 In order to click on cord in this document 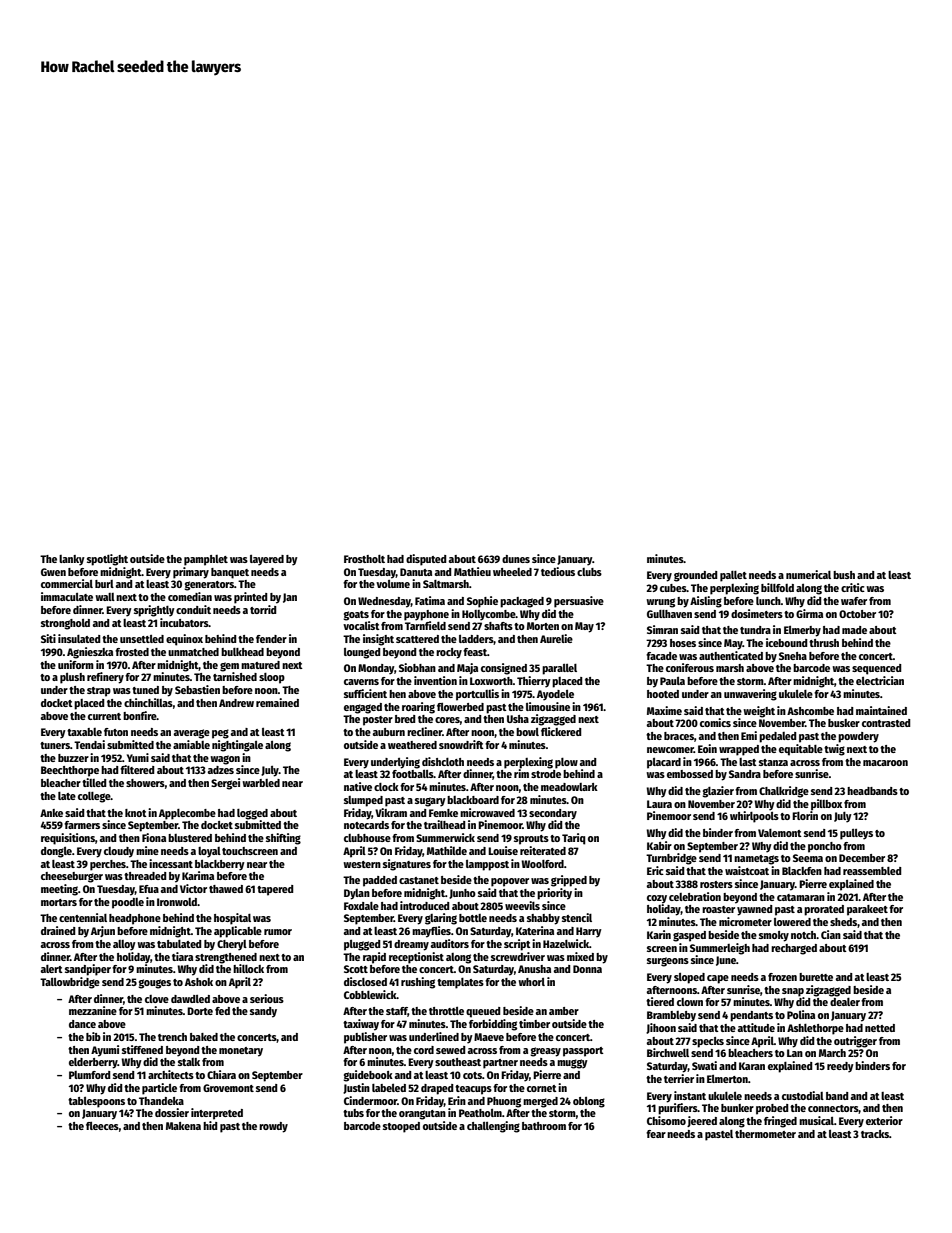, I will do `click(424, 1050)`.
